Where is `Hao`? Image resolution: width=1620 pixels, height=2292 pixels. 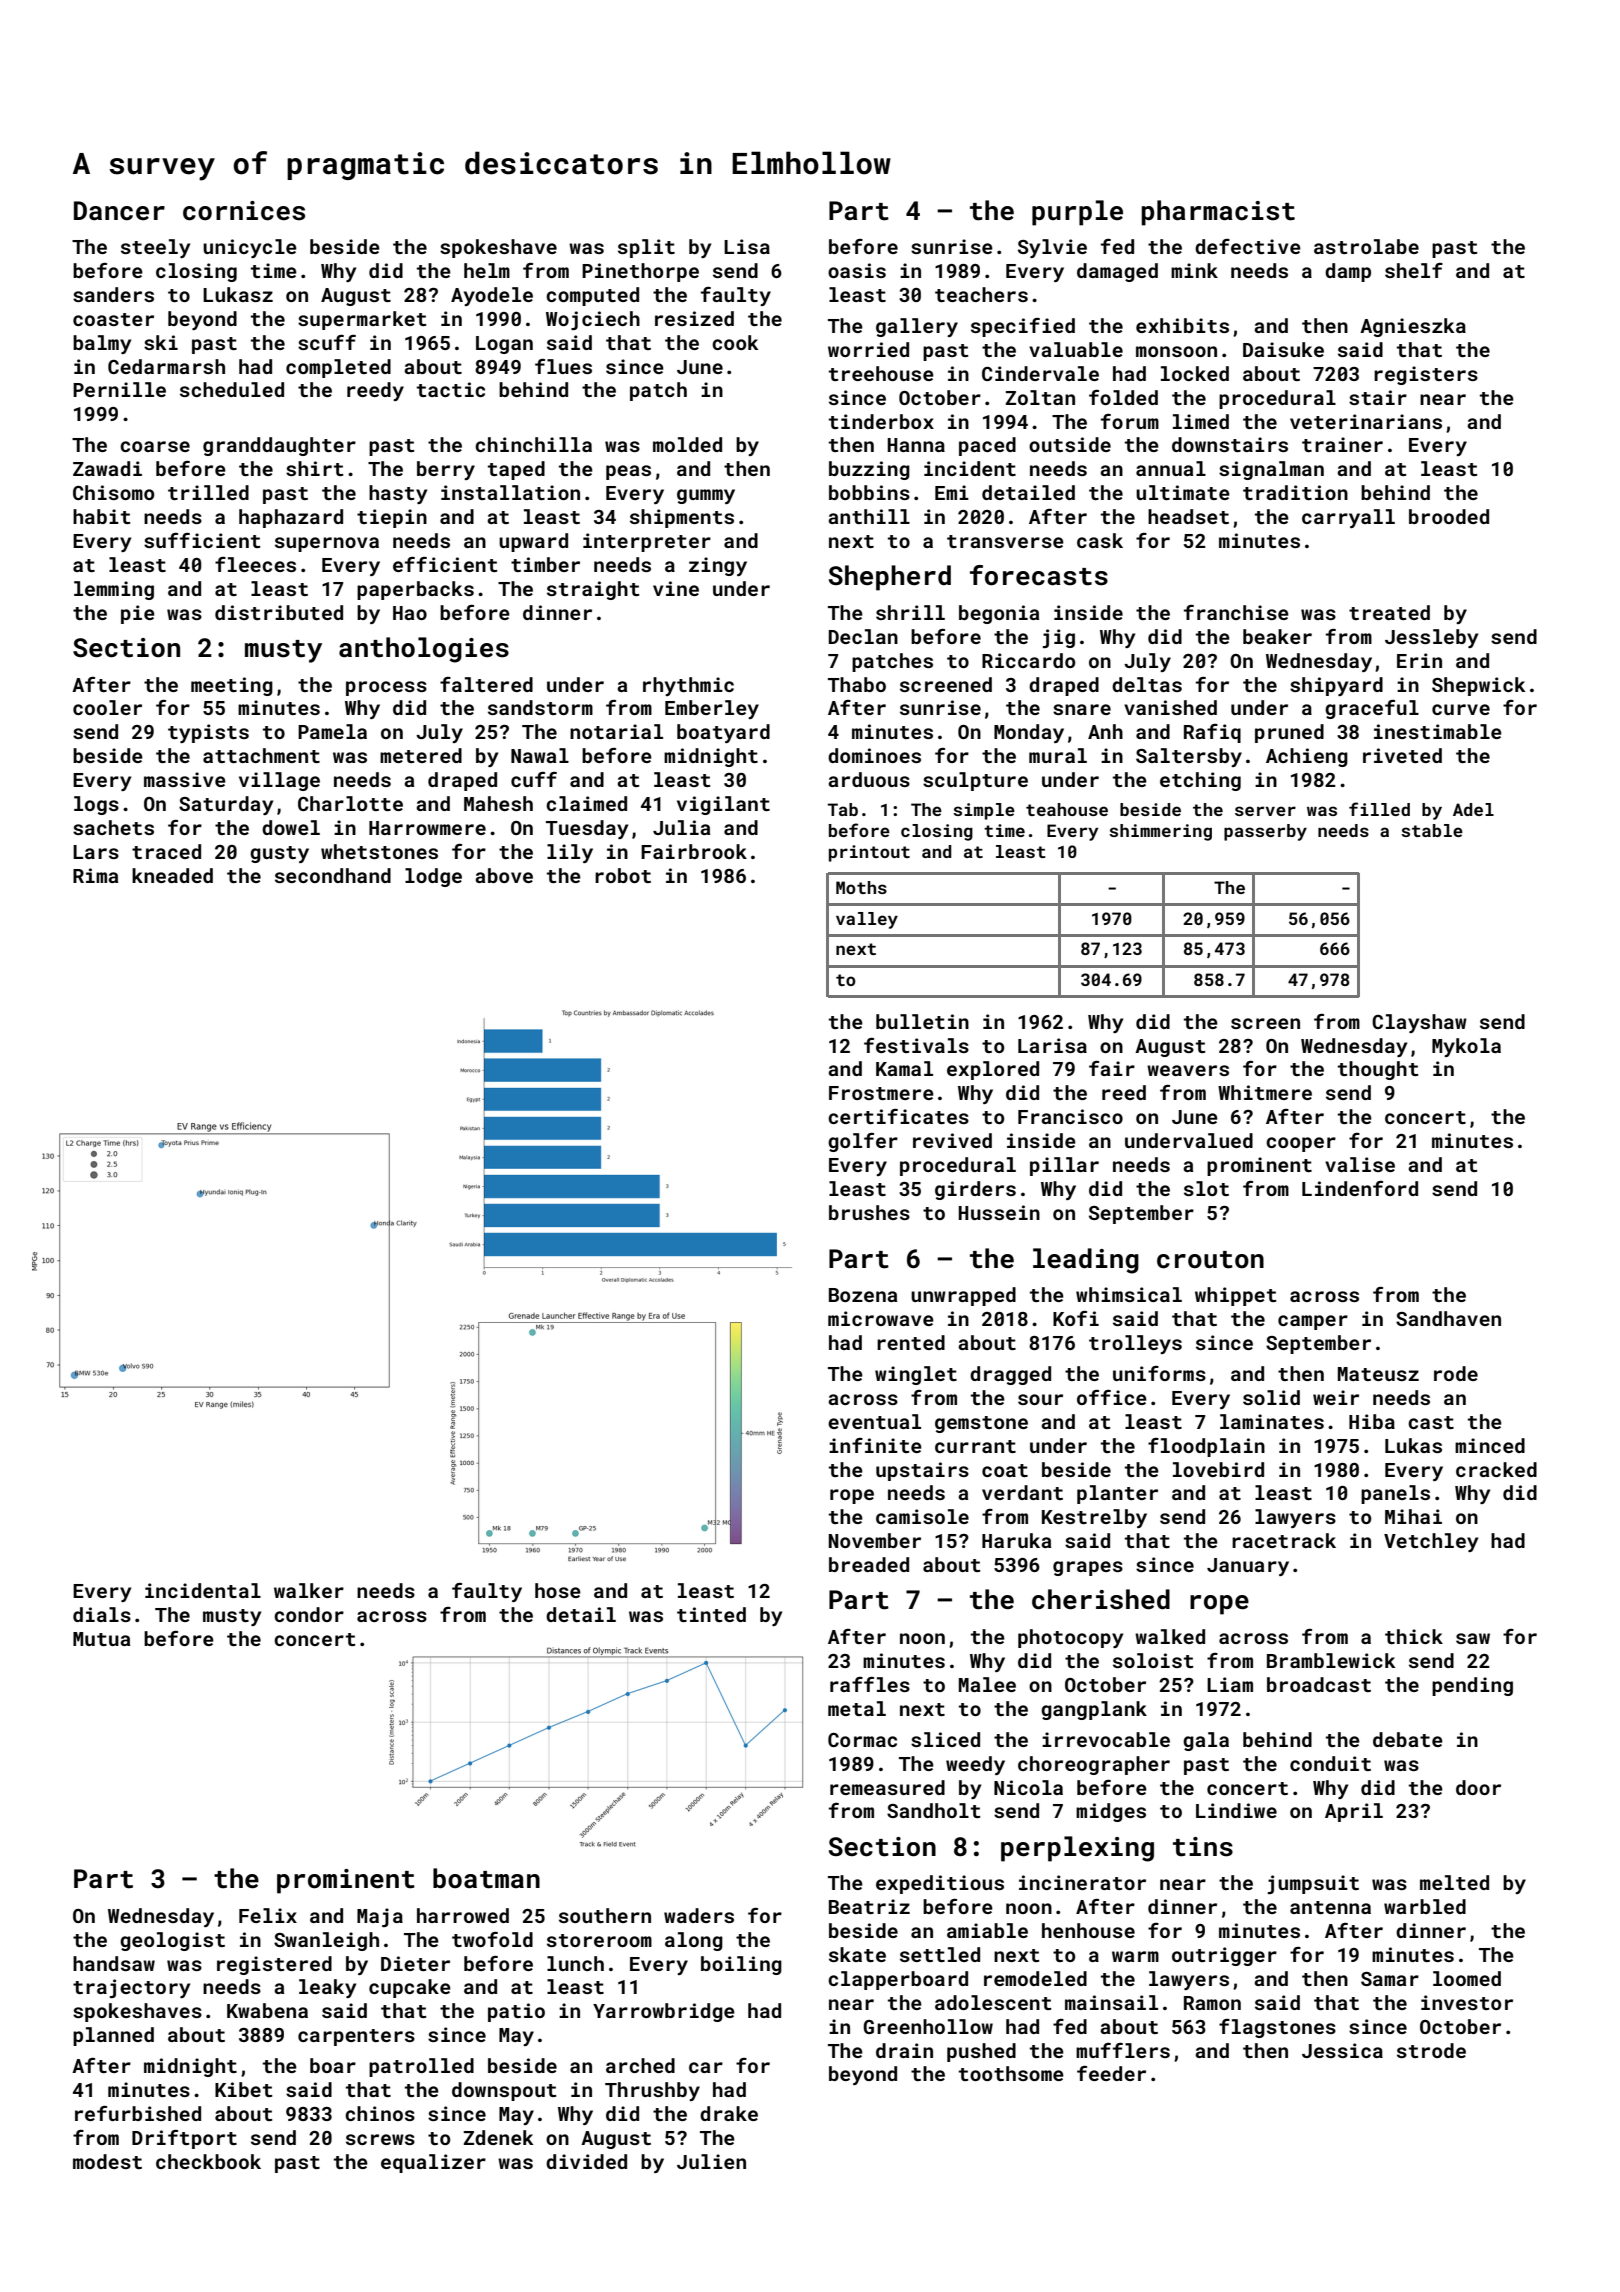 Hao is located at coordinates (410, 613).
